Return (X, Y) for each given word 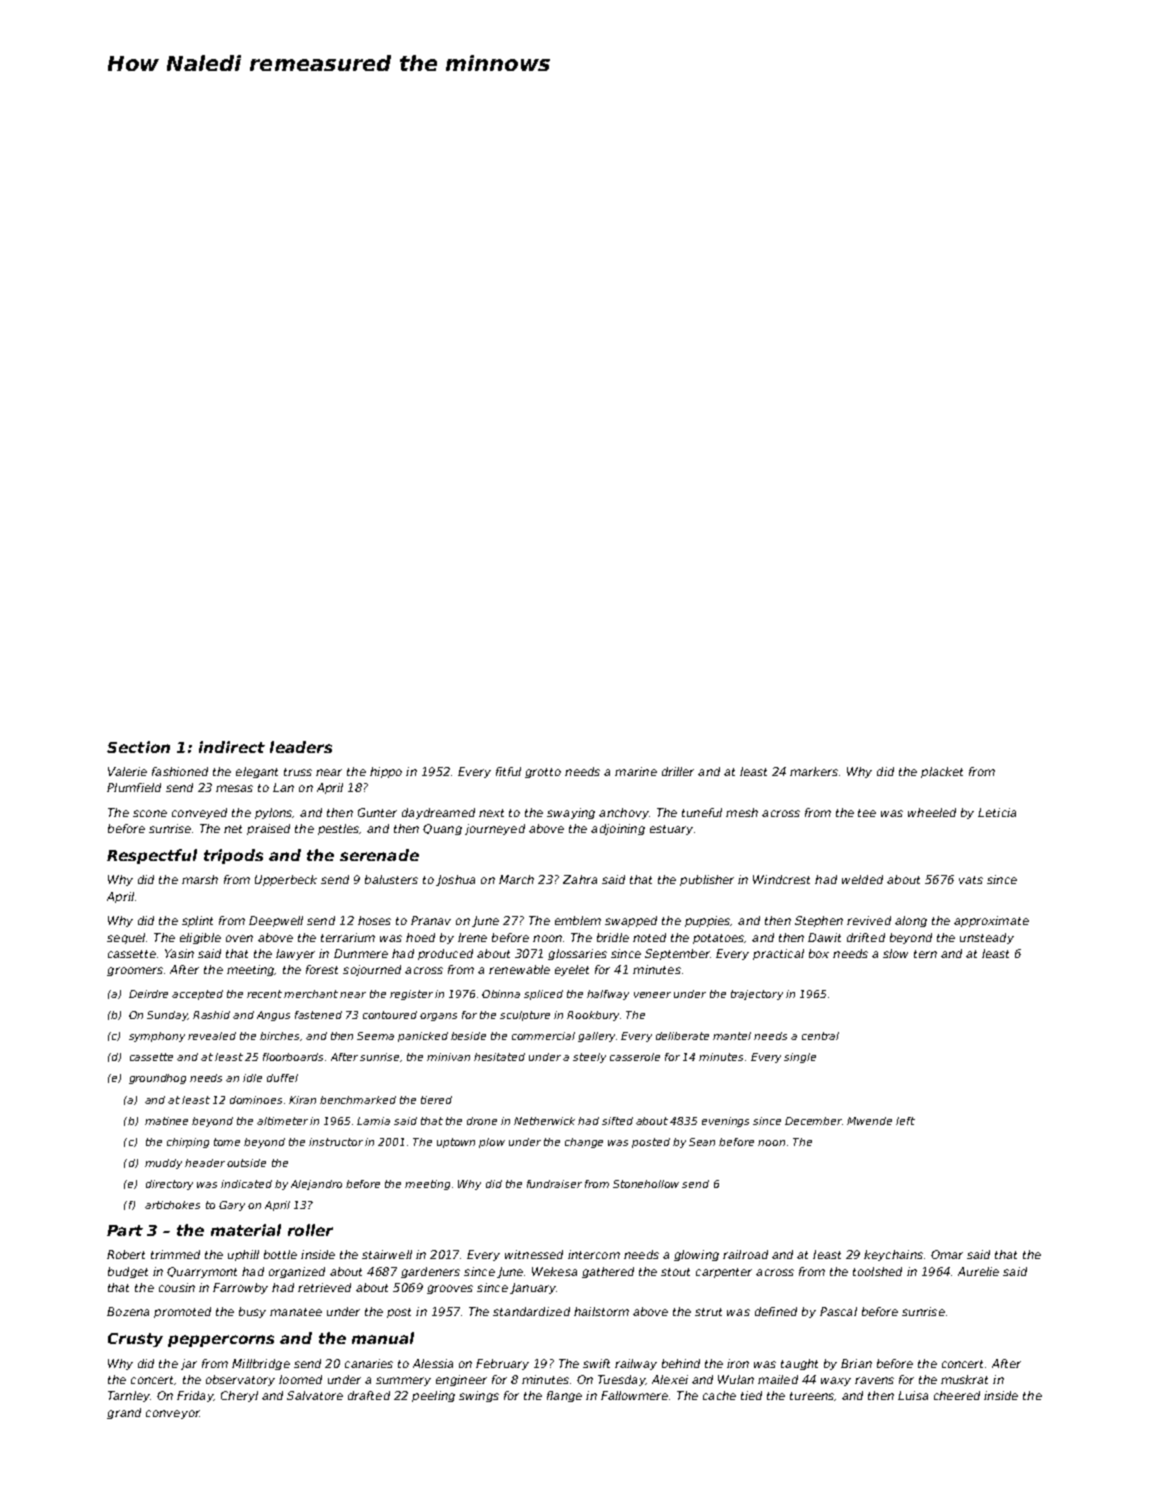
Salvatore (315, 1395)
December (813, 1121)
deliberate (682, 1036)
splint (197, 921)
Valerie (127, 771)
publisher (707, 880)
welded (862, 879)
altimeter (282, 1121)
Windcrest (781, 879)
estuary (671, 830)
